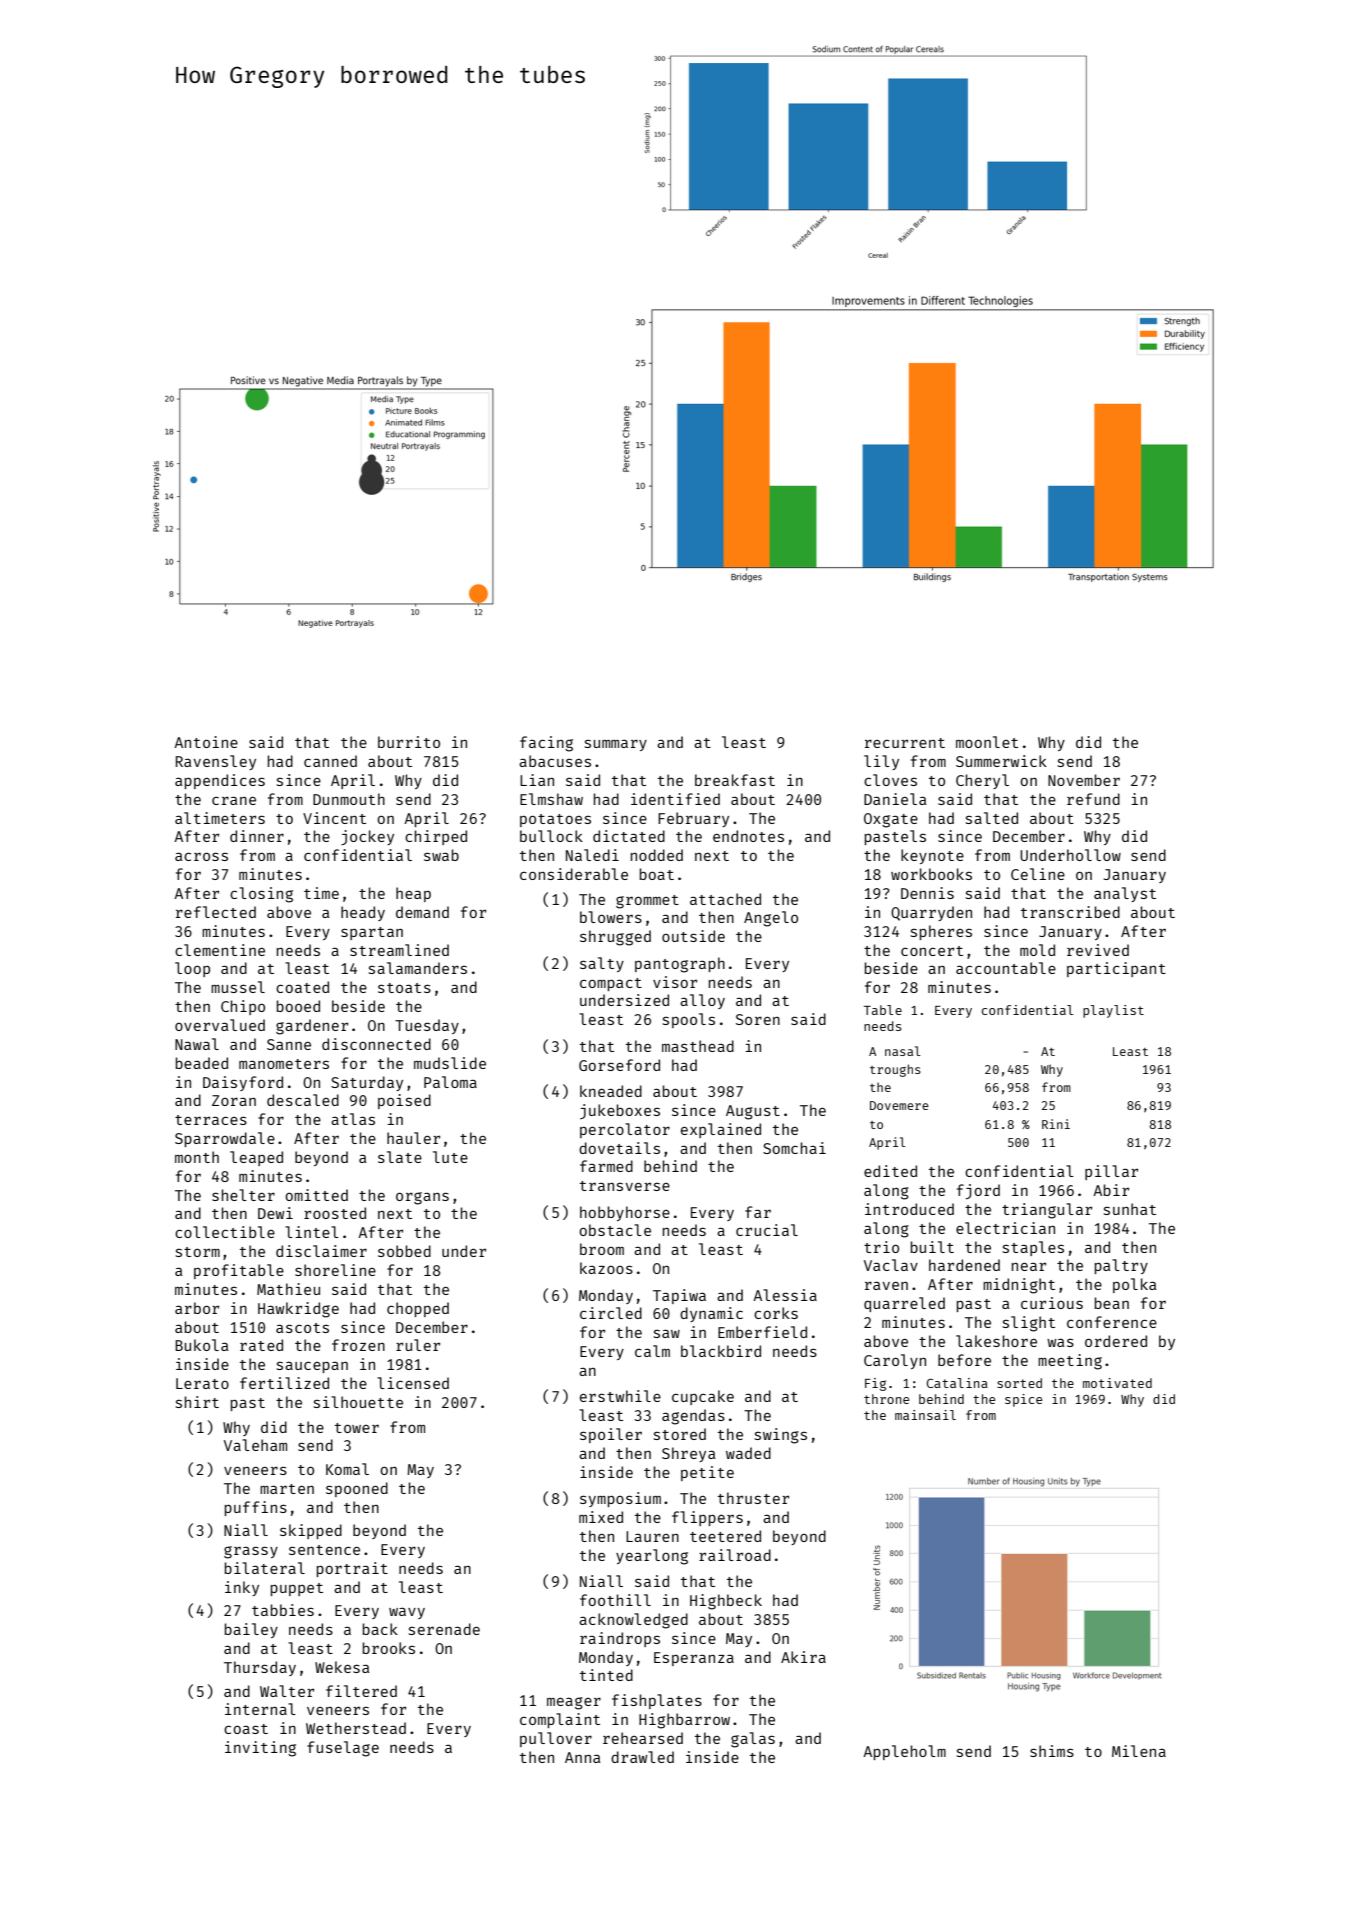  I want to click on pullover, so click(556, 1739).
